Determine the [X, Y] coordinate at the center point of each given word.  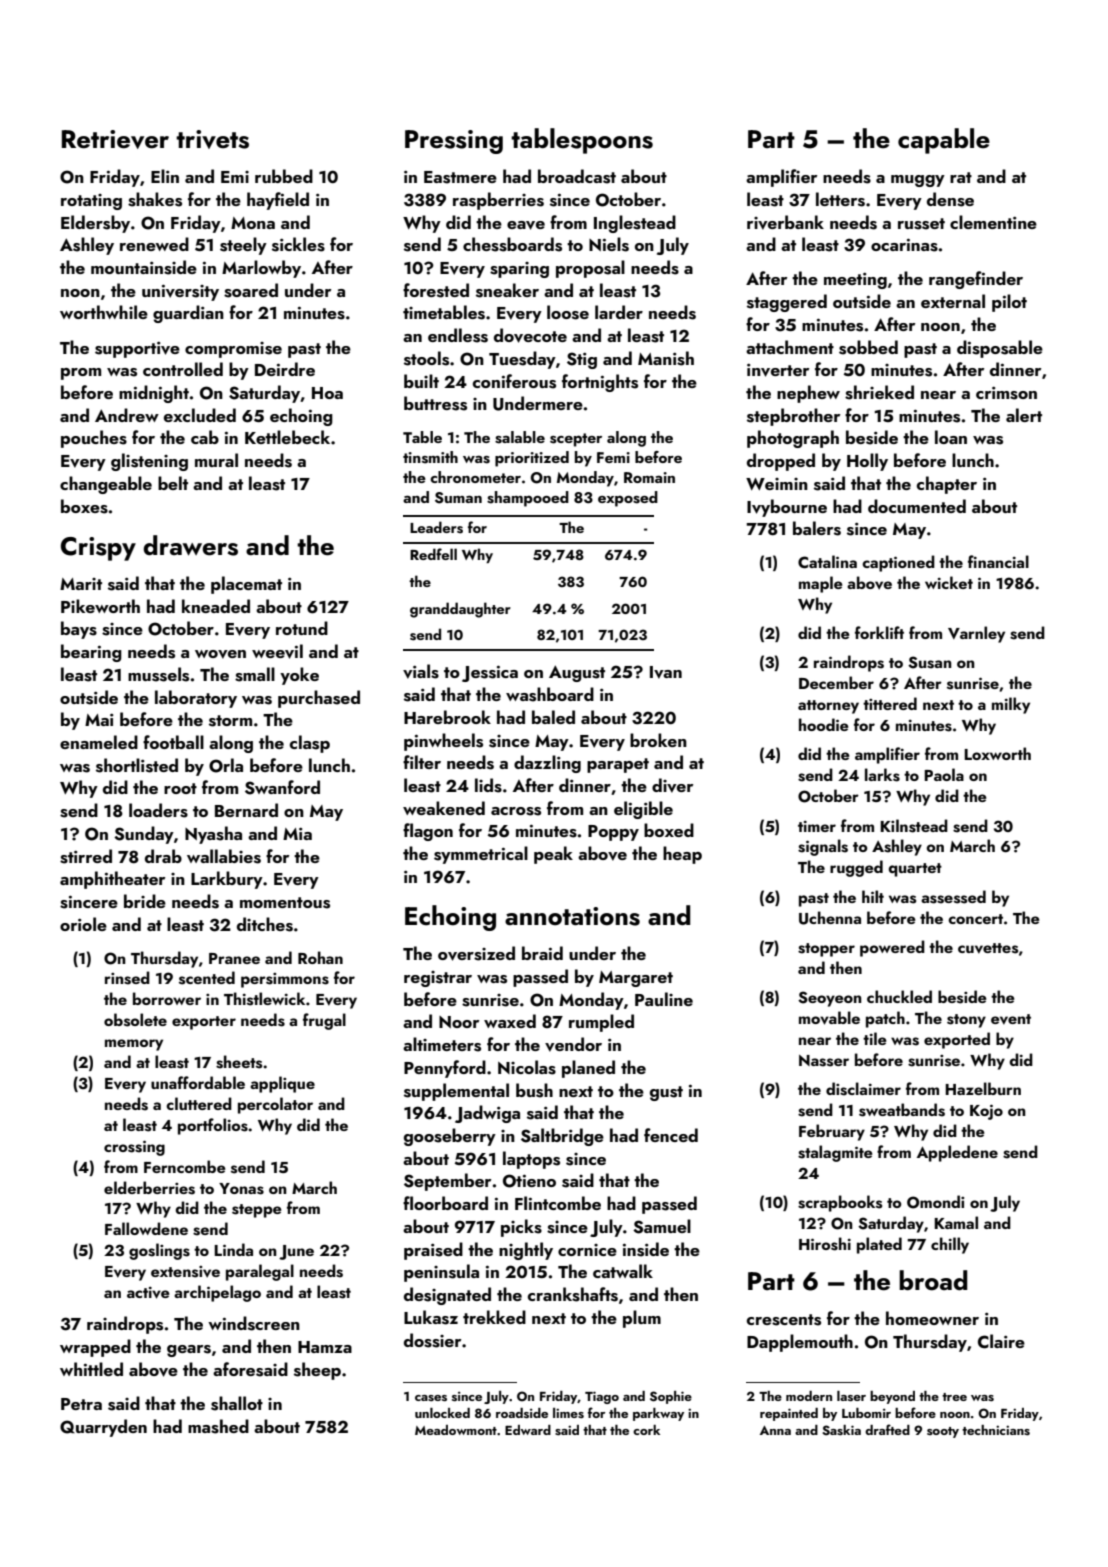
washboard [550, 694]
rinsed [127, 978]
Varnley [976, 634]
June [296, 1252]
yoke [299, 676]
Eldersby [95, 224]
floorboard [445, 1203]
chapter [947, 485]
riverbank [785, 222]
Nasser [824, 1061]
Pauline [664, 999]
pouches [94, 439]
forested [436, 290]
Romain [649, 477]
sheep [317, 1371]
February [832, 1132]
